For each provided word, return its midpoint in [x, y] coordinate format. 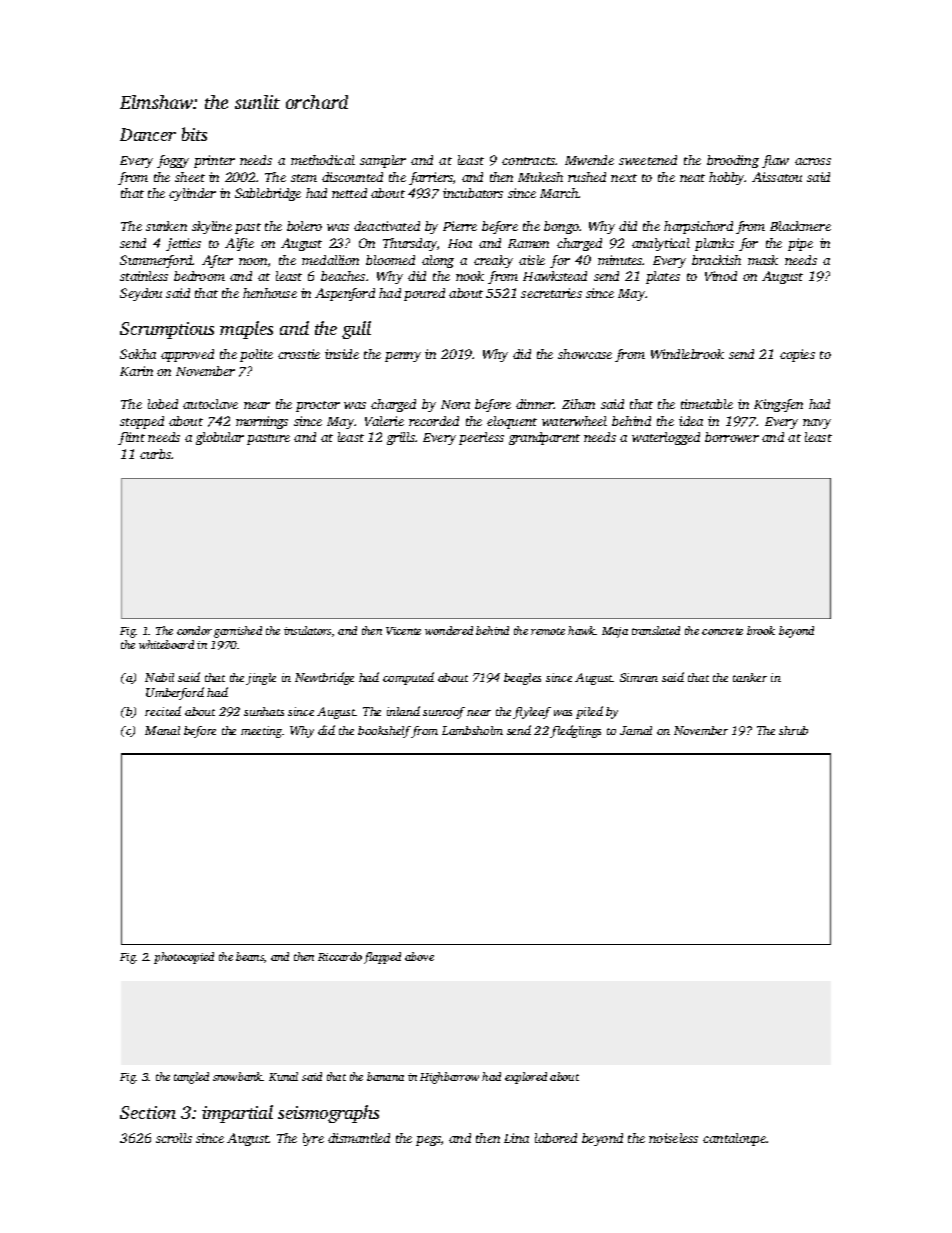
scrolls [174, 1138]
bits [194, 134]
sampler [383, 161]
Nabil [159, 677]
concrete [722, 631]
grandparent [544, 438]
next [624, 178]
